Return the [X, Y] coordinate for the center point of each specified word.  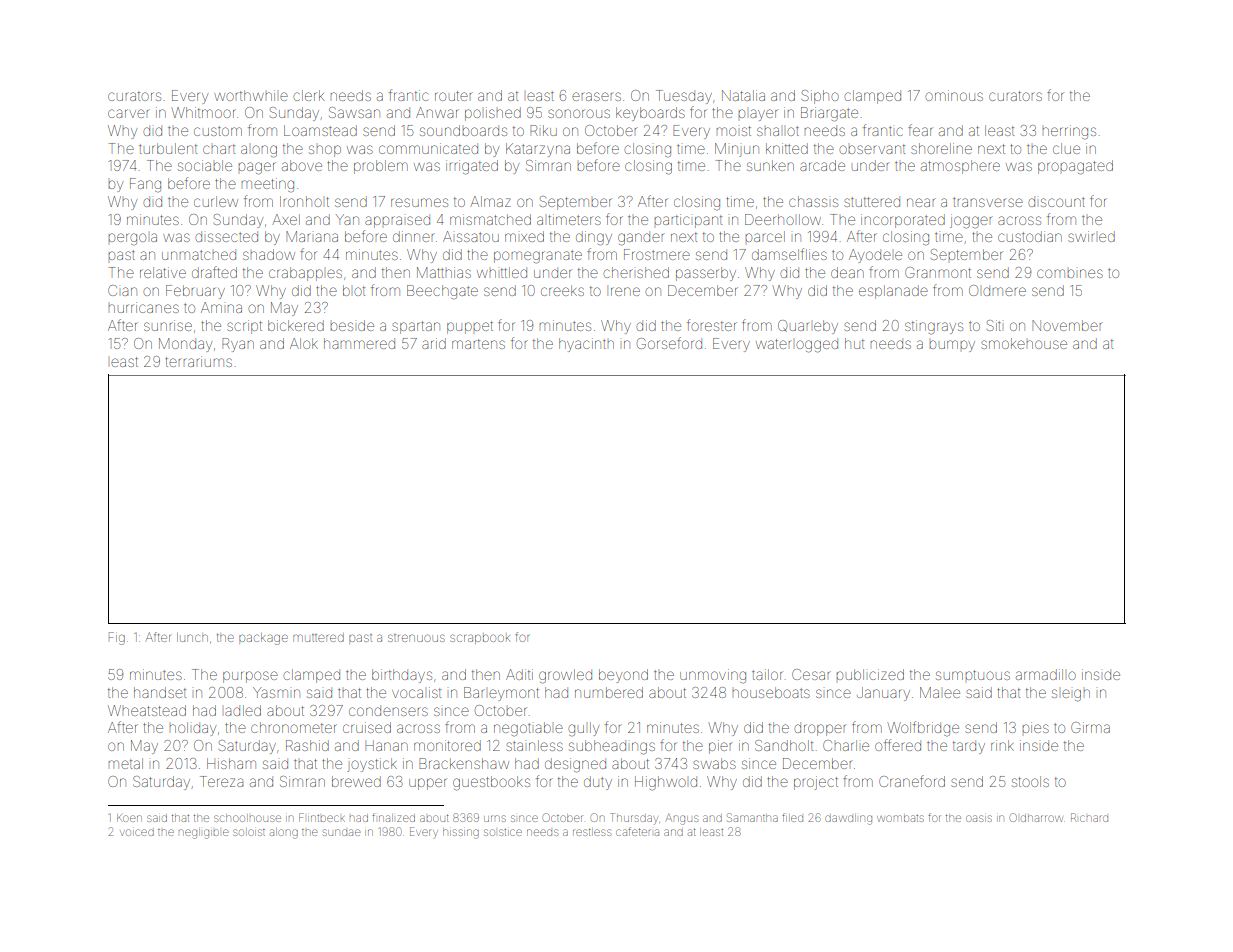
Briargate [829, 114]
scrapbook [480, 639]
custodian [1030, 236]
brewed [356, 781]
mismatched [490, 219]
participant [688, 221]
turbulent [168, 148]
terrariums [198, 361]
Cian [122, 290]
